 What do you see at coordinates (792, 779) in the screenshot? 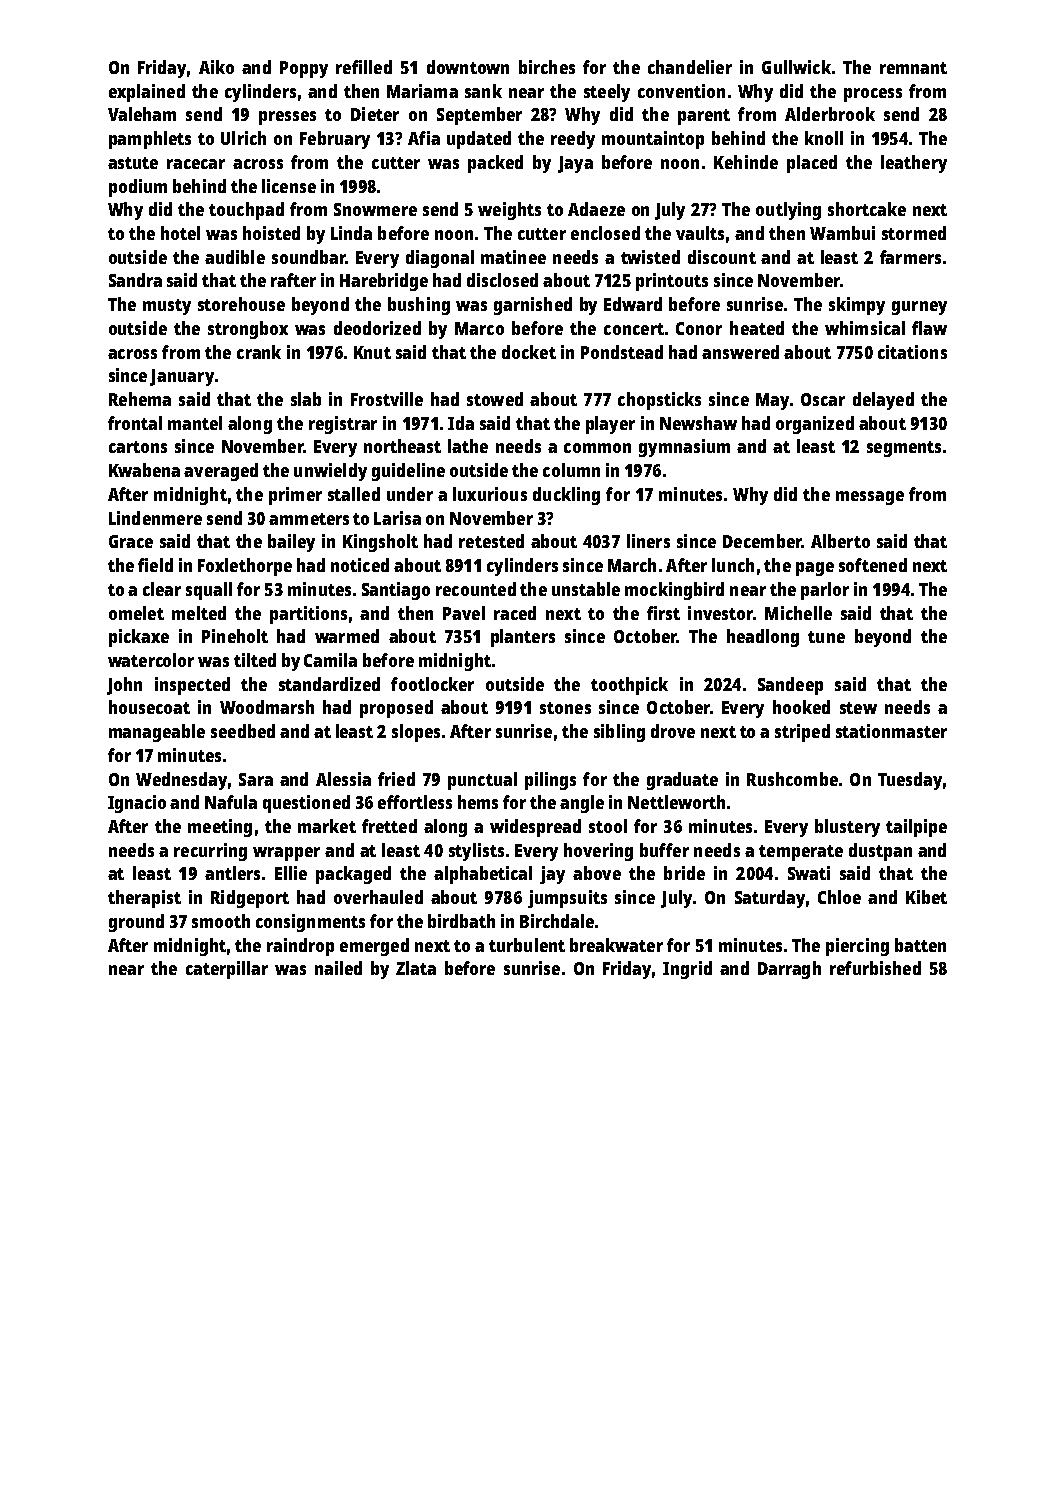
I see `Rushcombe` at bounding box center [792, 779].
